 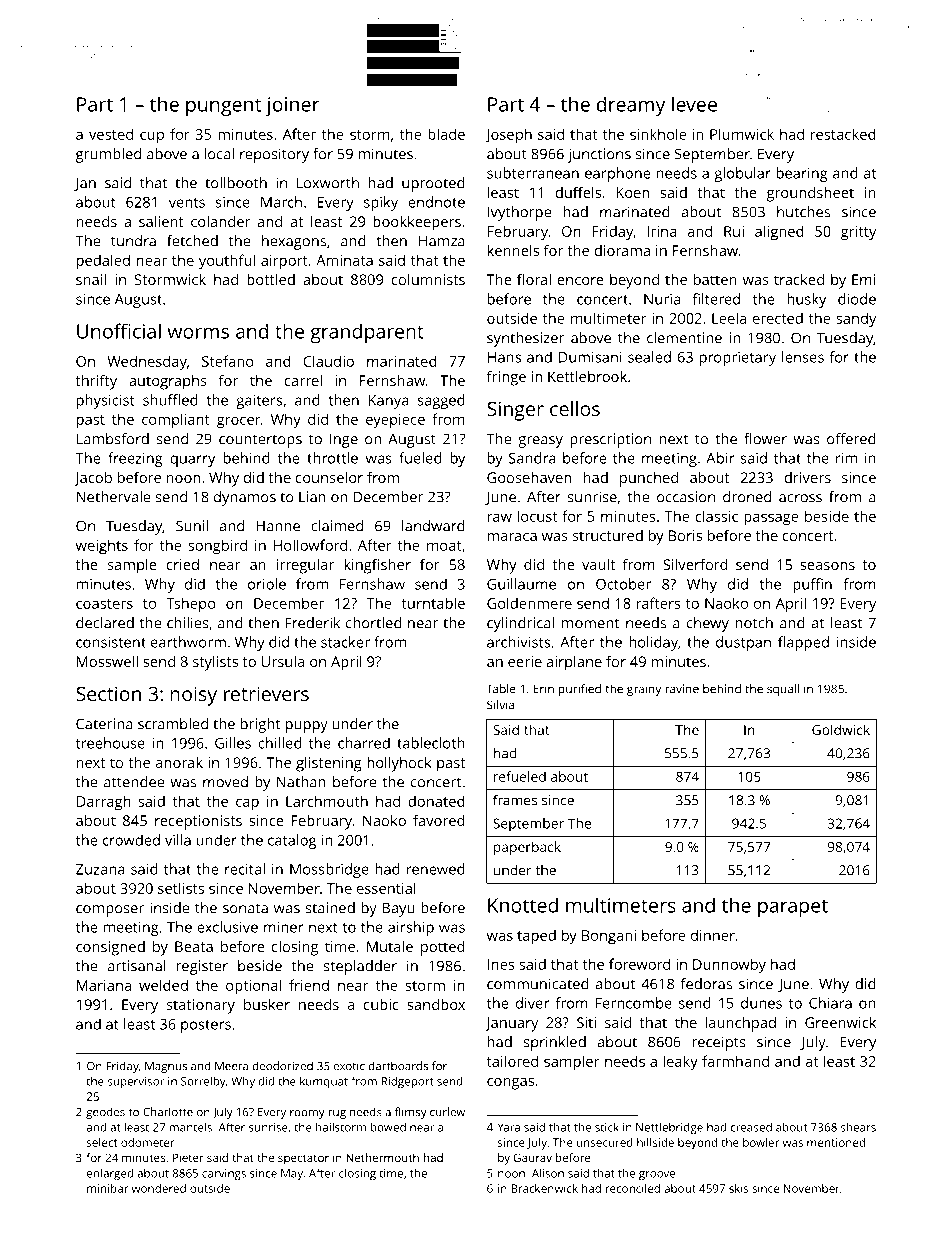 I want to click on aligned, so click(x=779, y=233).
